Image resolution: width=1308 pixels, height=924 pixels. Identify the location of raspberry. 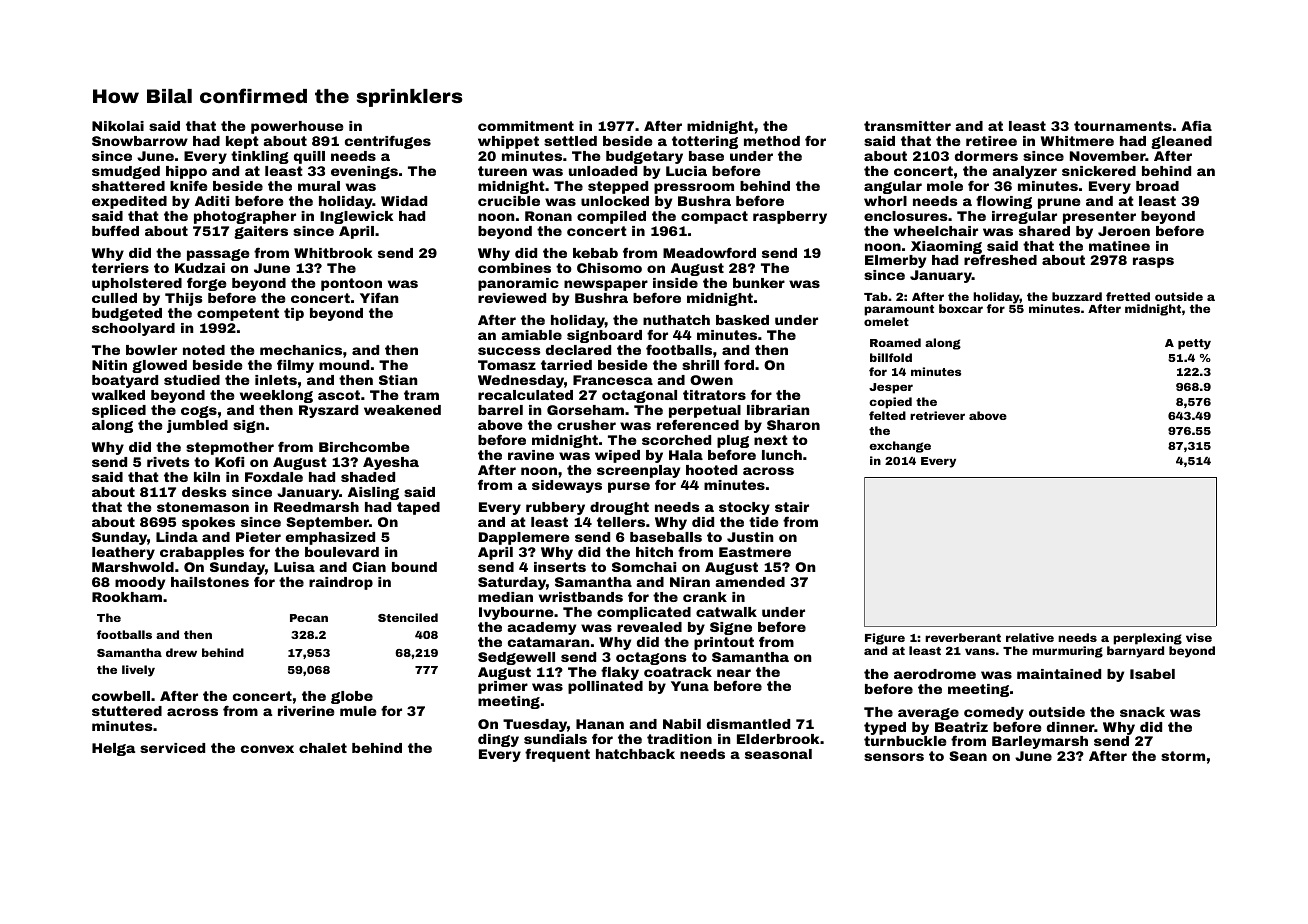
(790, 217).
